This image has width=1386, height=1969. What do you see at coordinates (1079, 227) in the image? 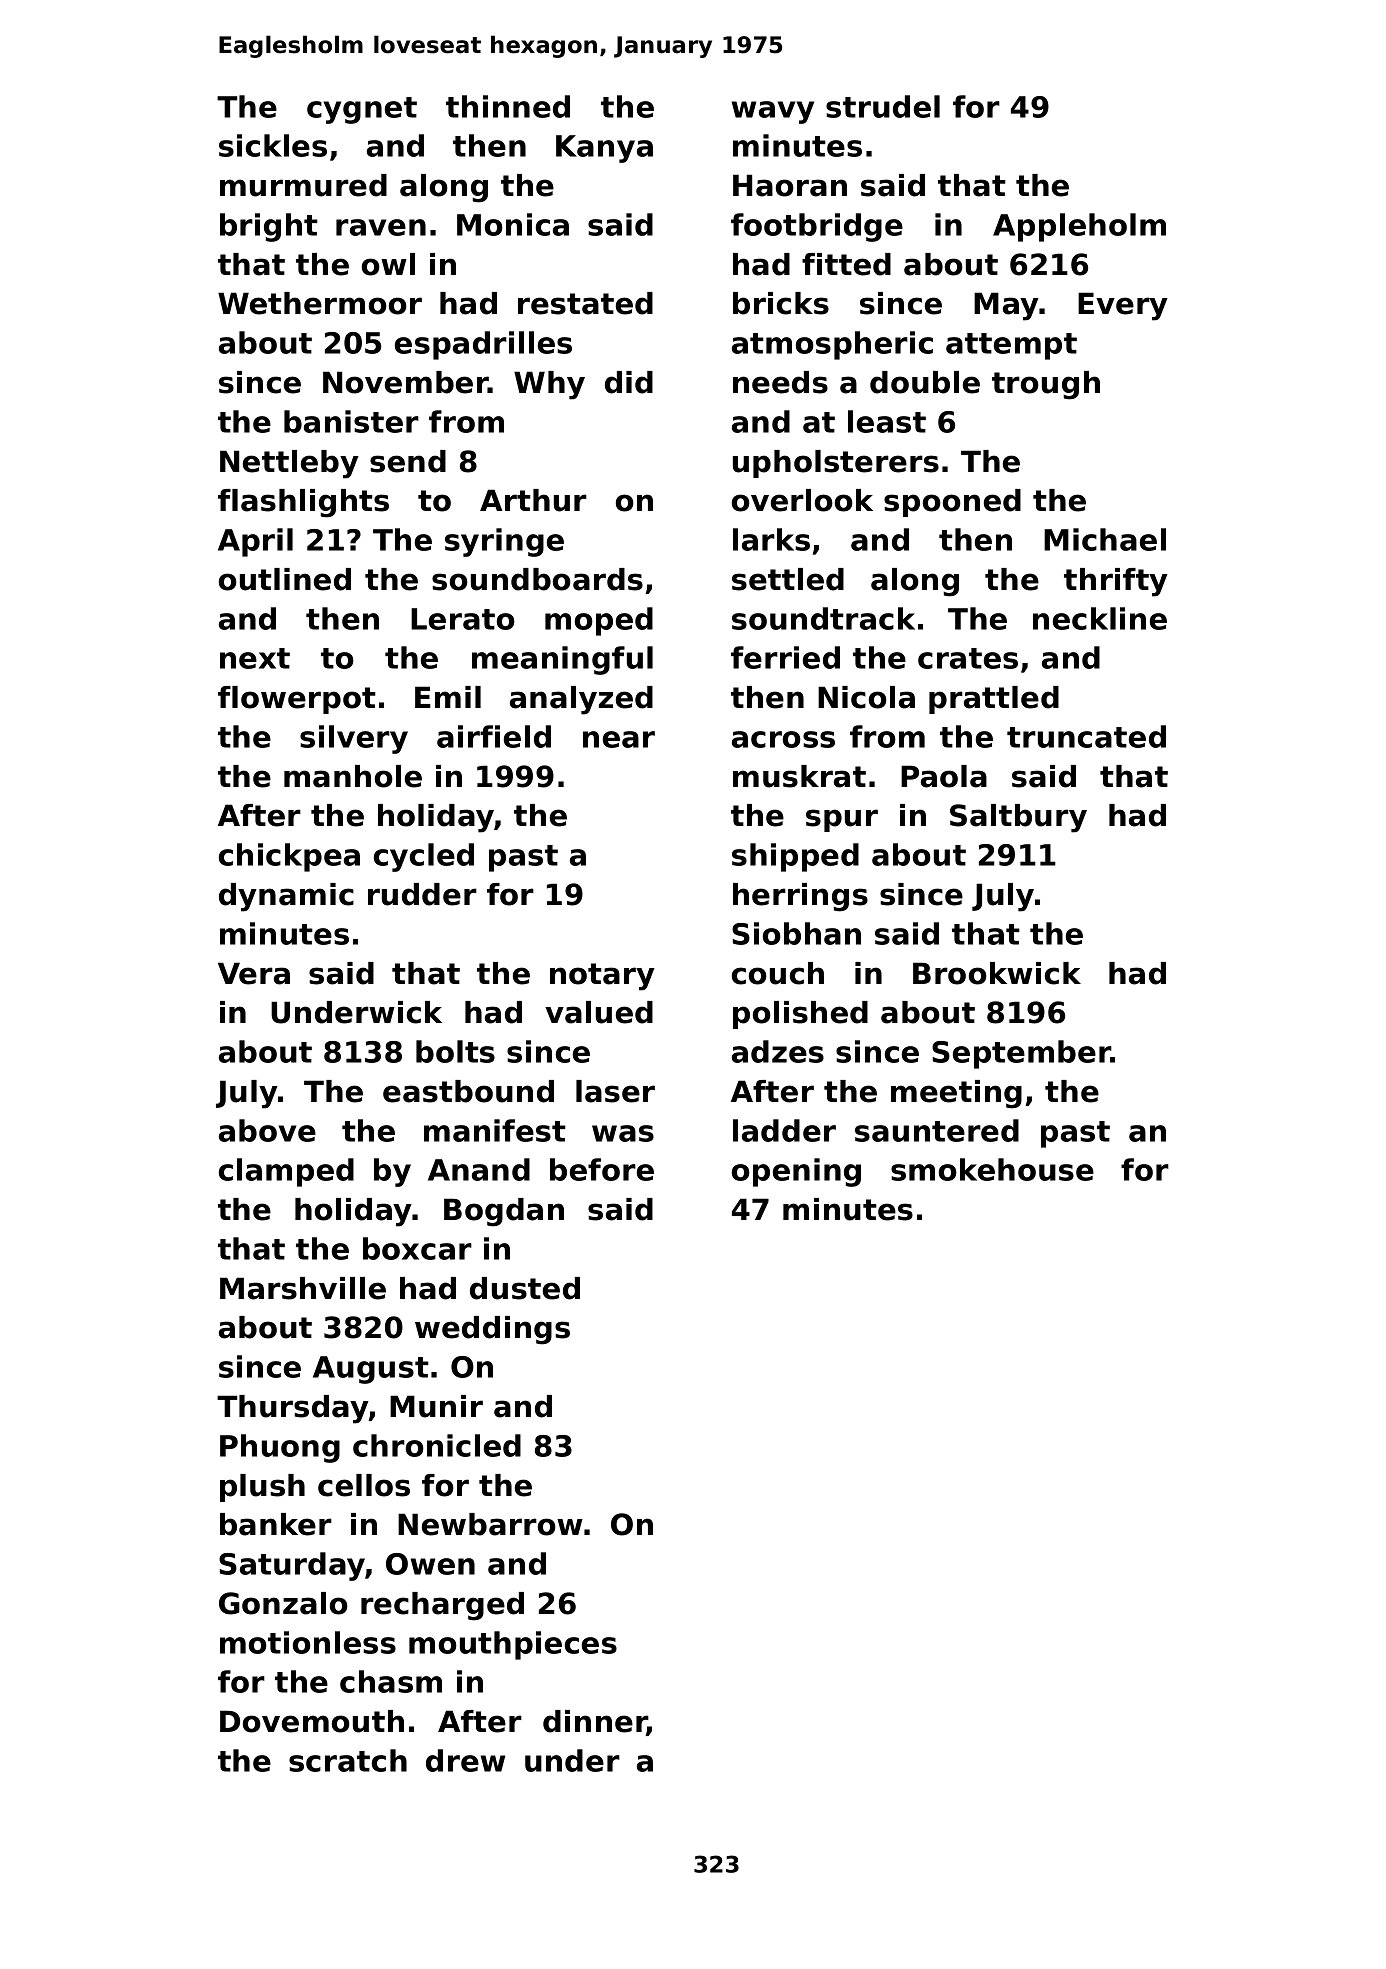
I see `Appleholm` at bounding box center [1079, 227].
